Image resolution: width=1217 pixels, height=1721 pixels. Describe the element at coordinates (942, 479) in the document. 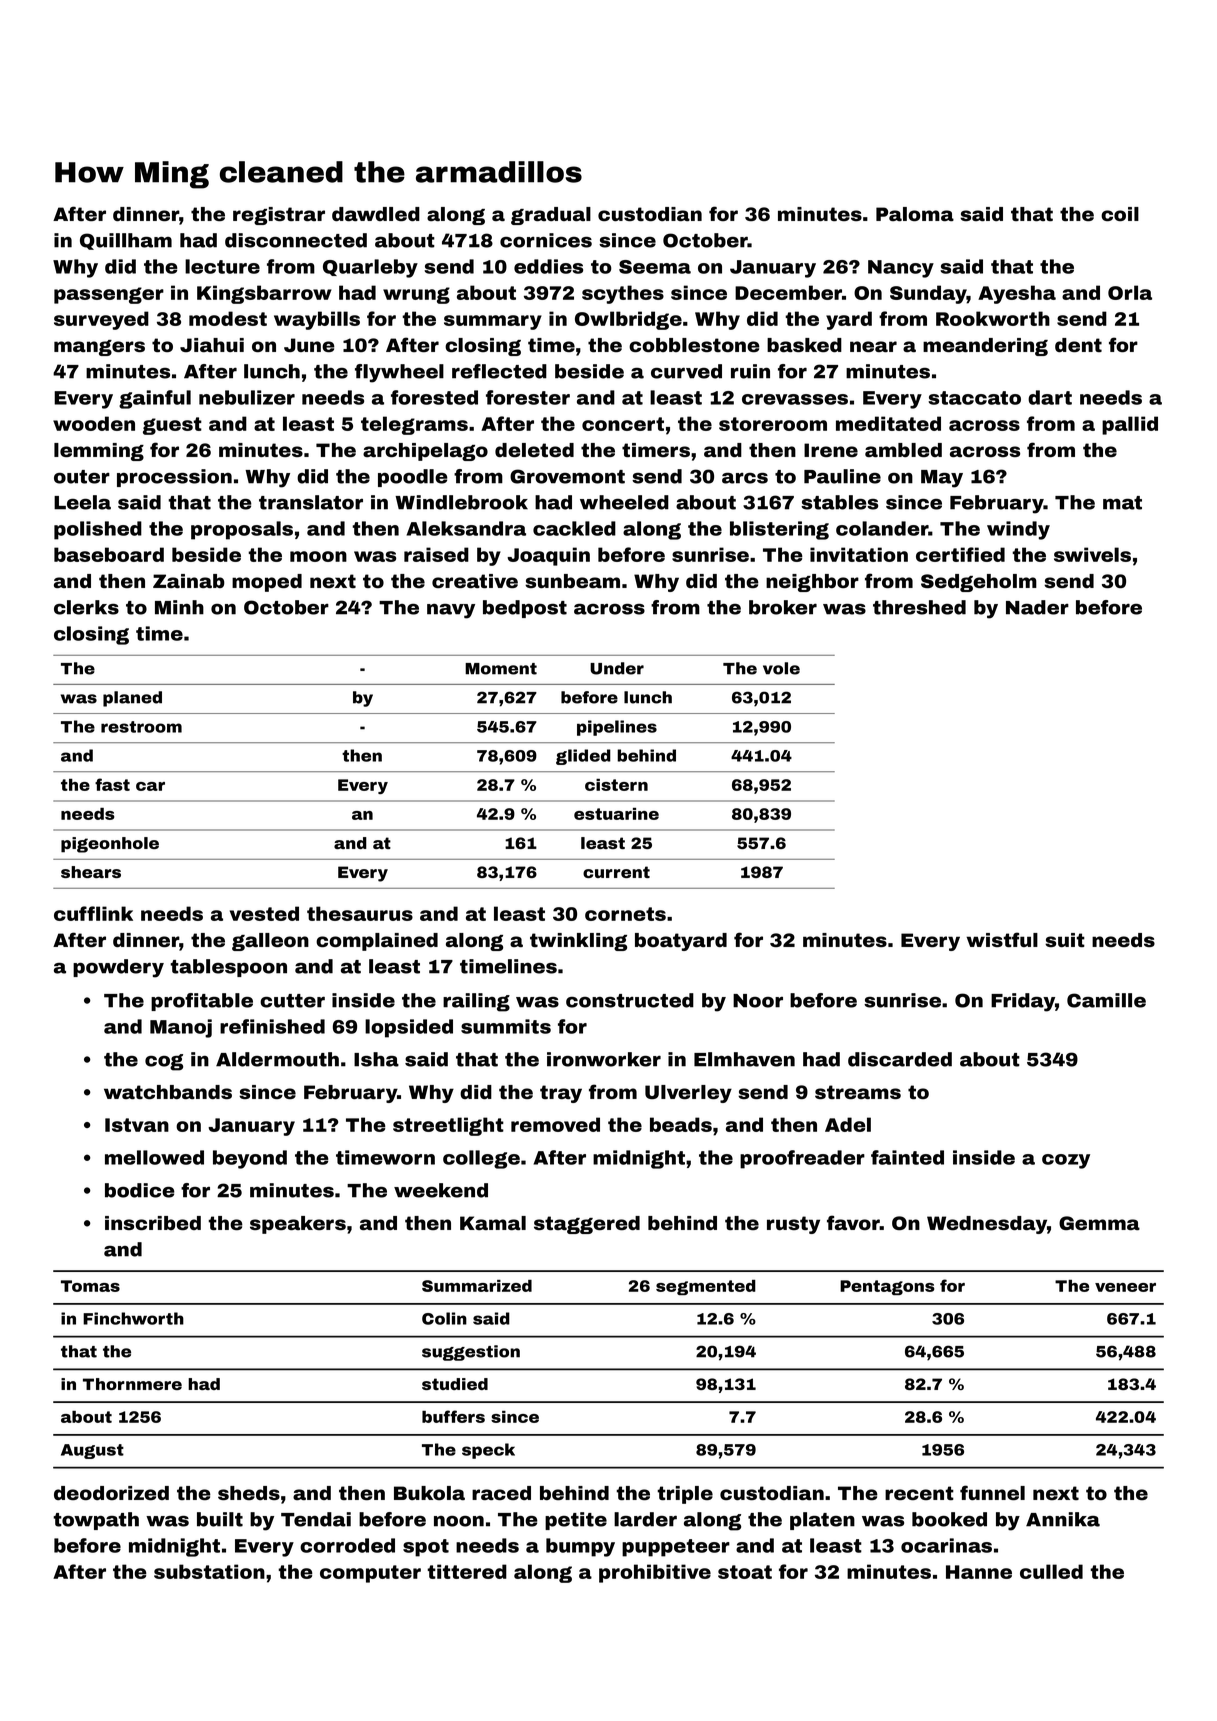

I see `May` at that location.
